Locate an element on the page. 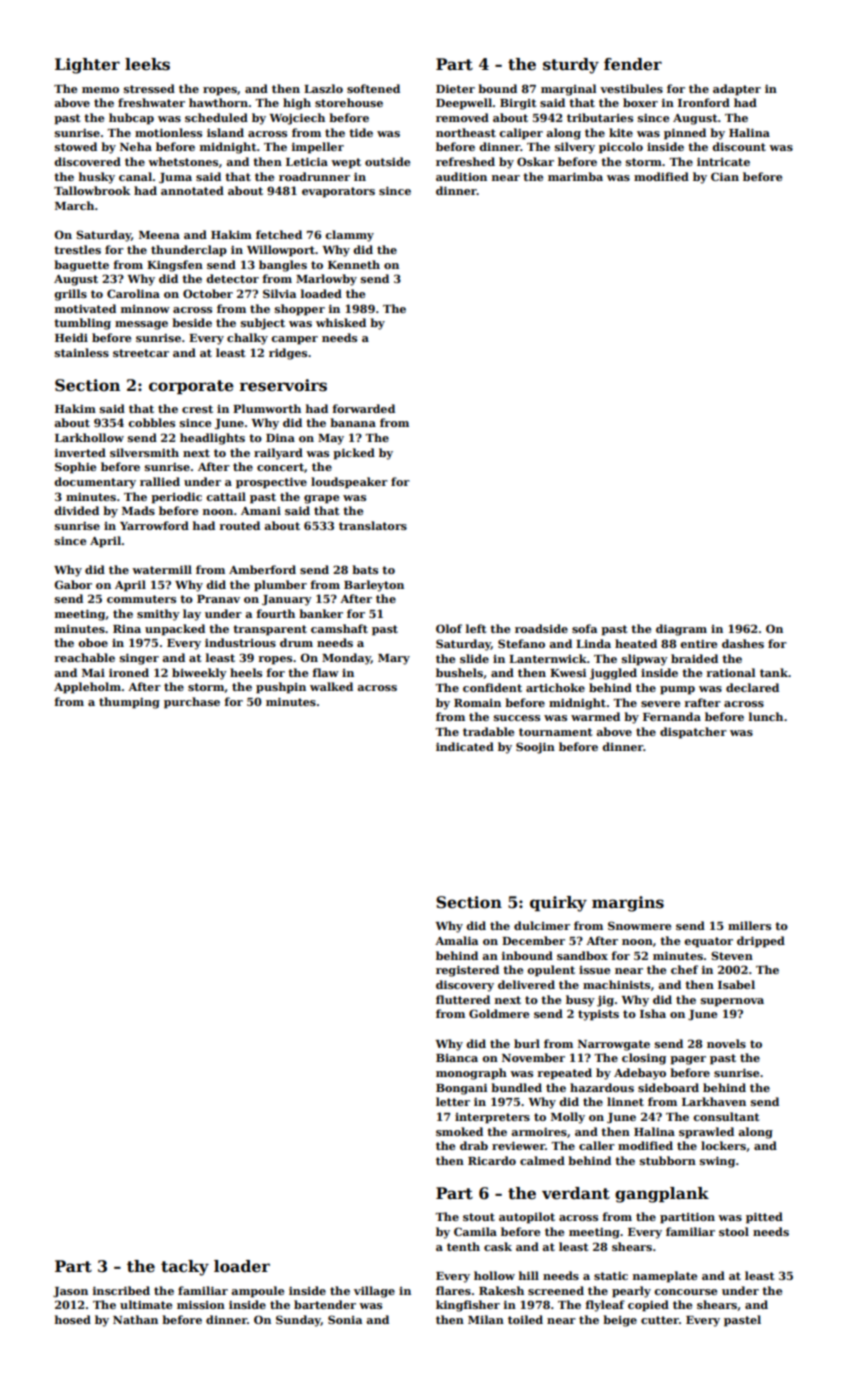 The image size is (849, 1400). Jason is located at coordinates (70, 1292).
